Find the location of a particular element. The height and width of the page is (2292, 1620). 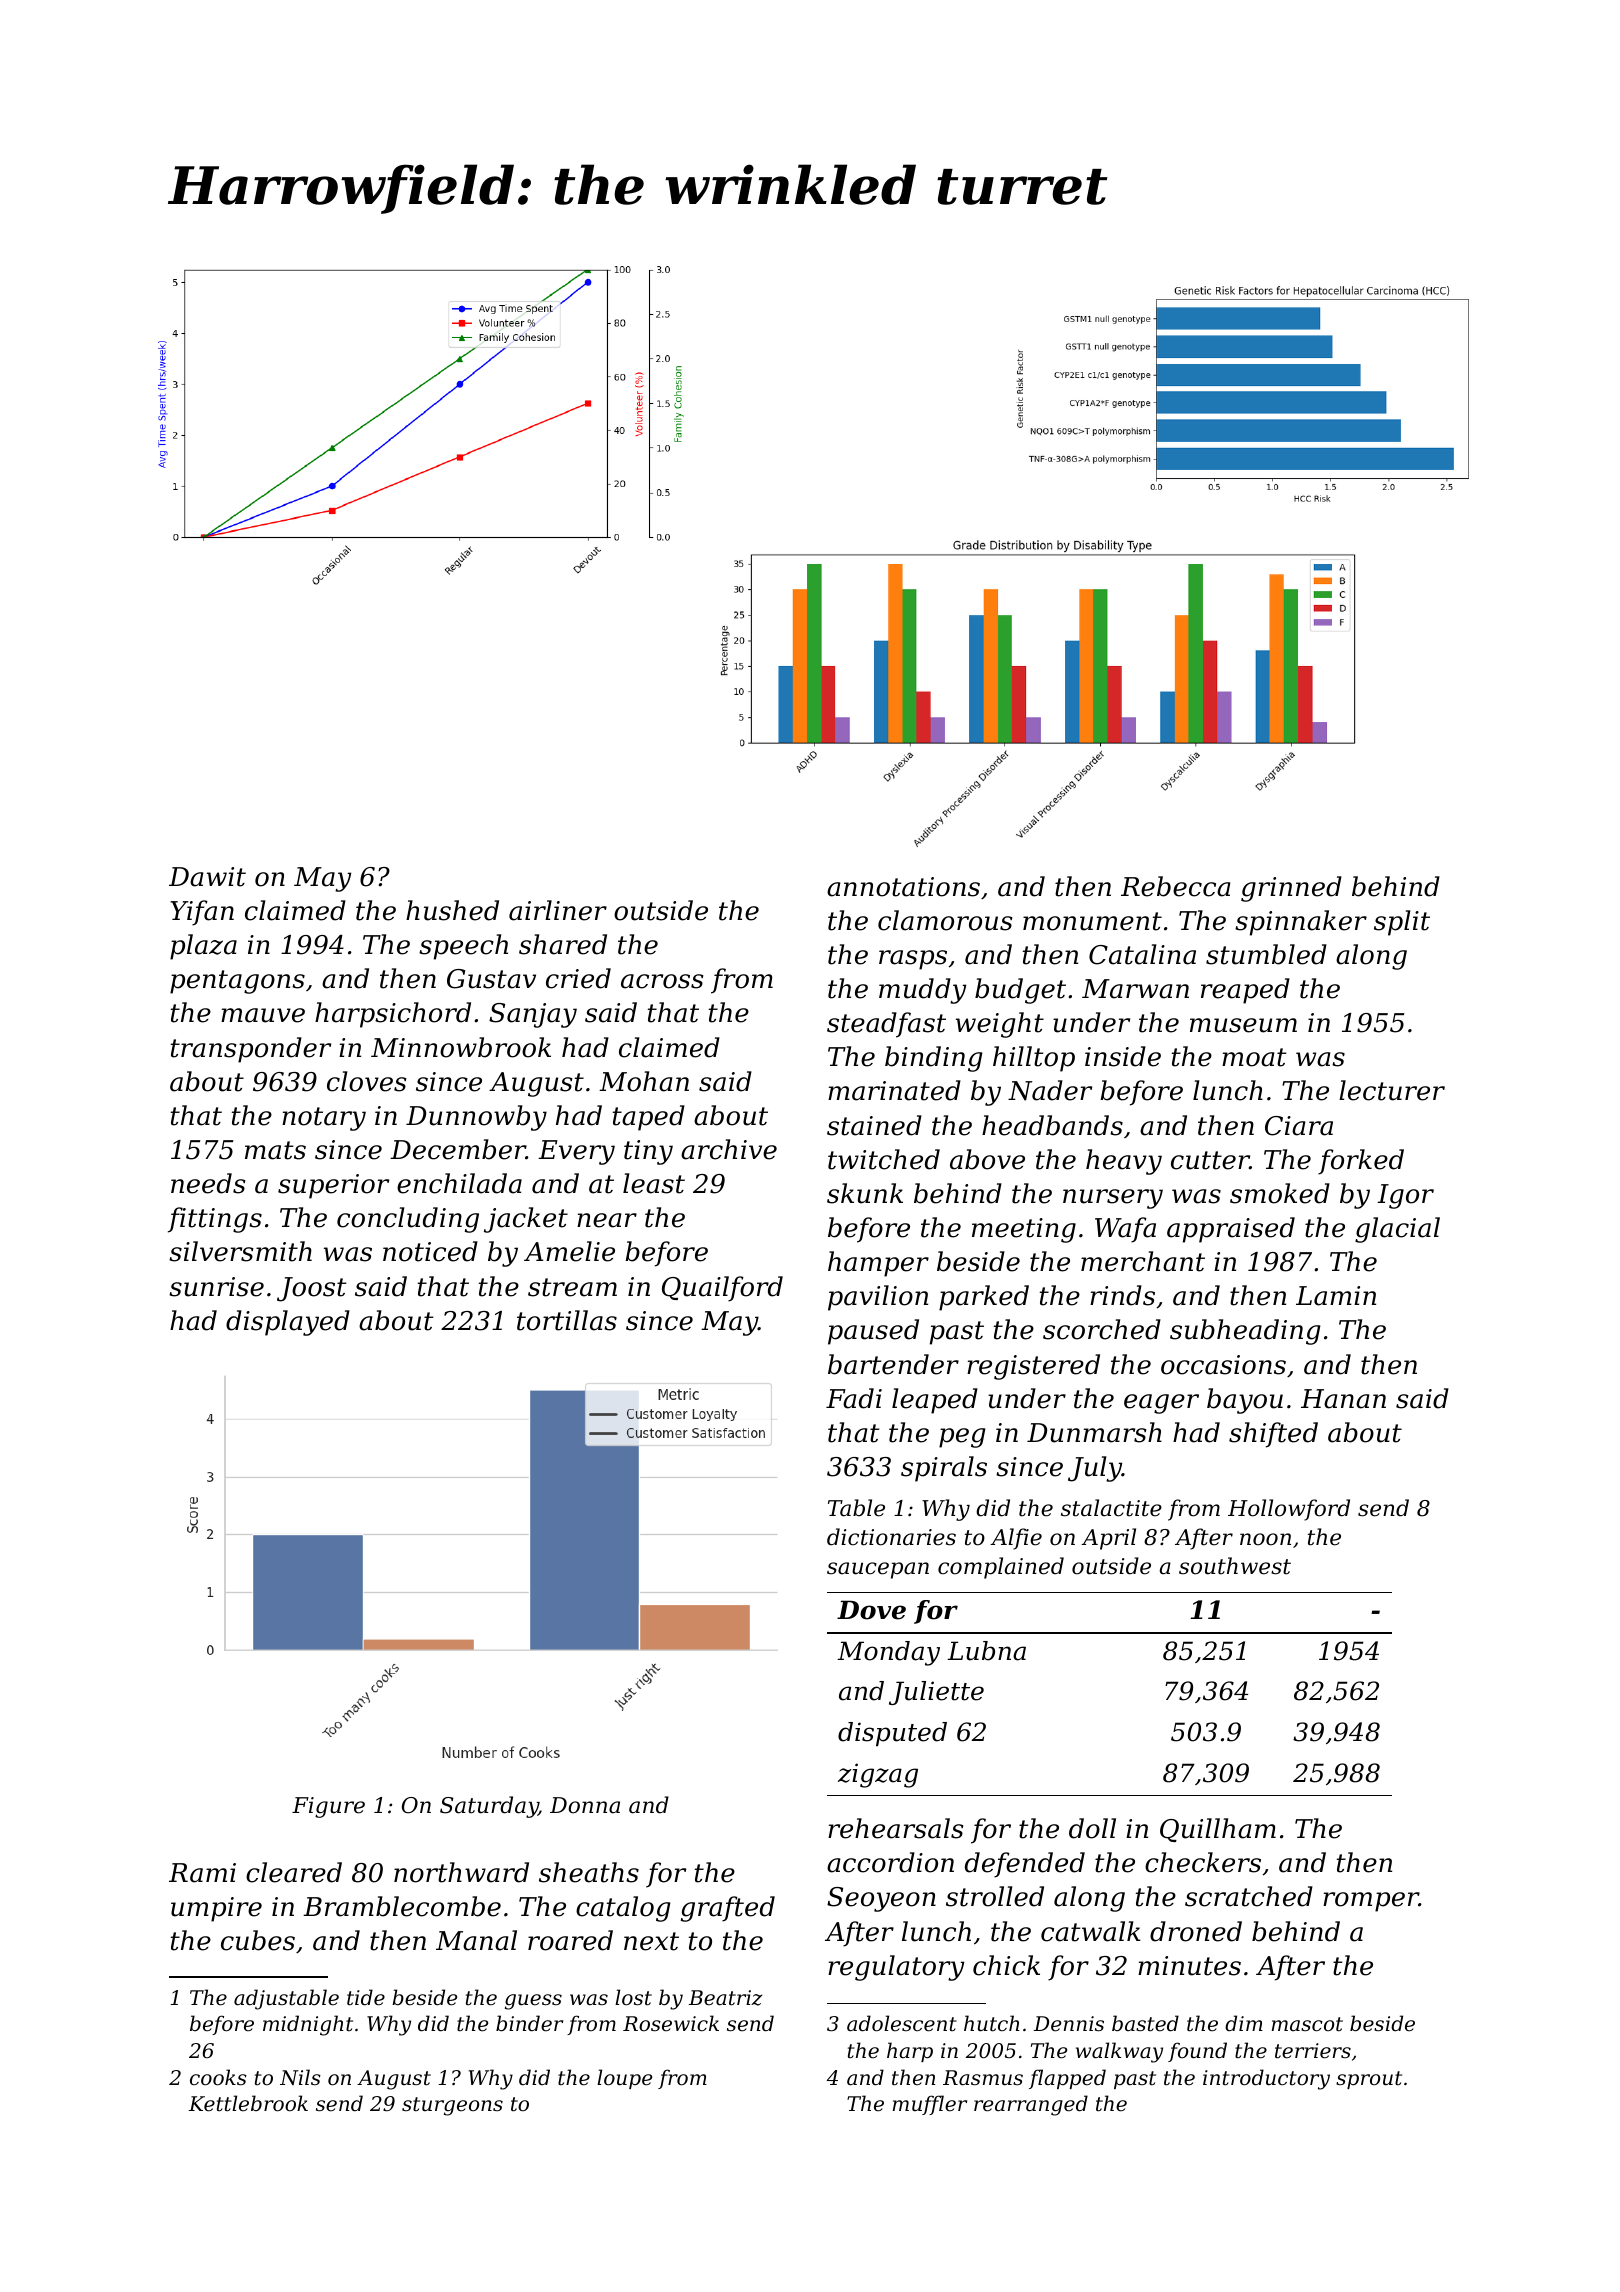

tiny is located at coordinates (648, 1152).
